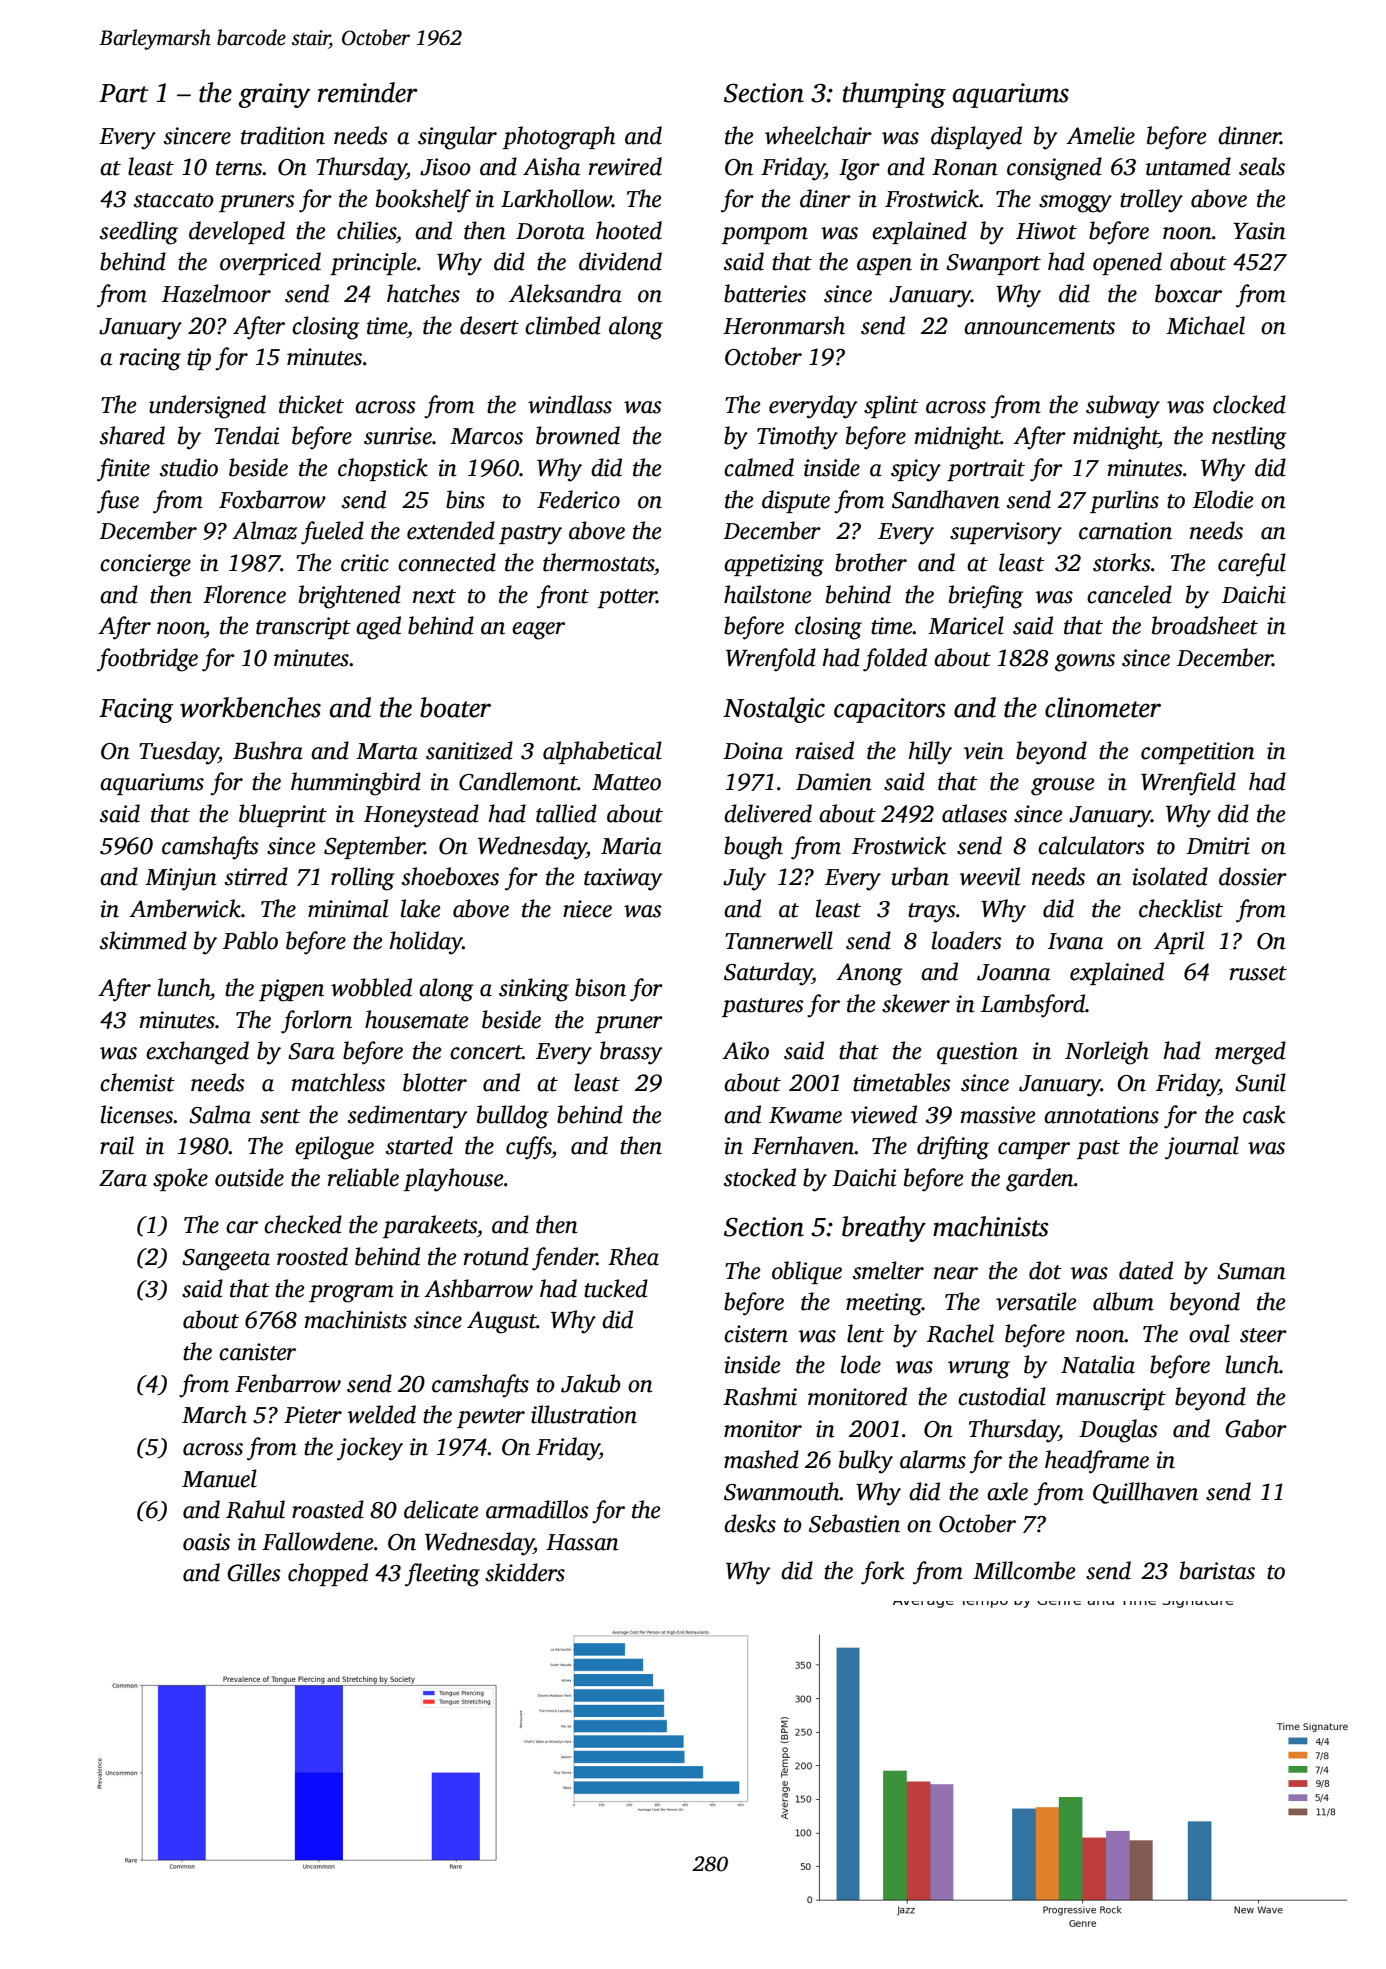 This document has height=1969, width=1386. Describe the element at coordinates (1013, 972) in the document. I see `Joanna` at that location.
